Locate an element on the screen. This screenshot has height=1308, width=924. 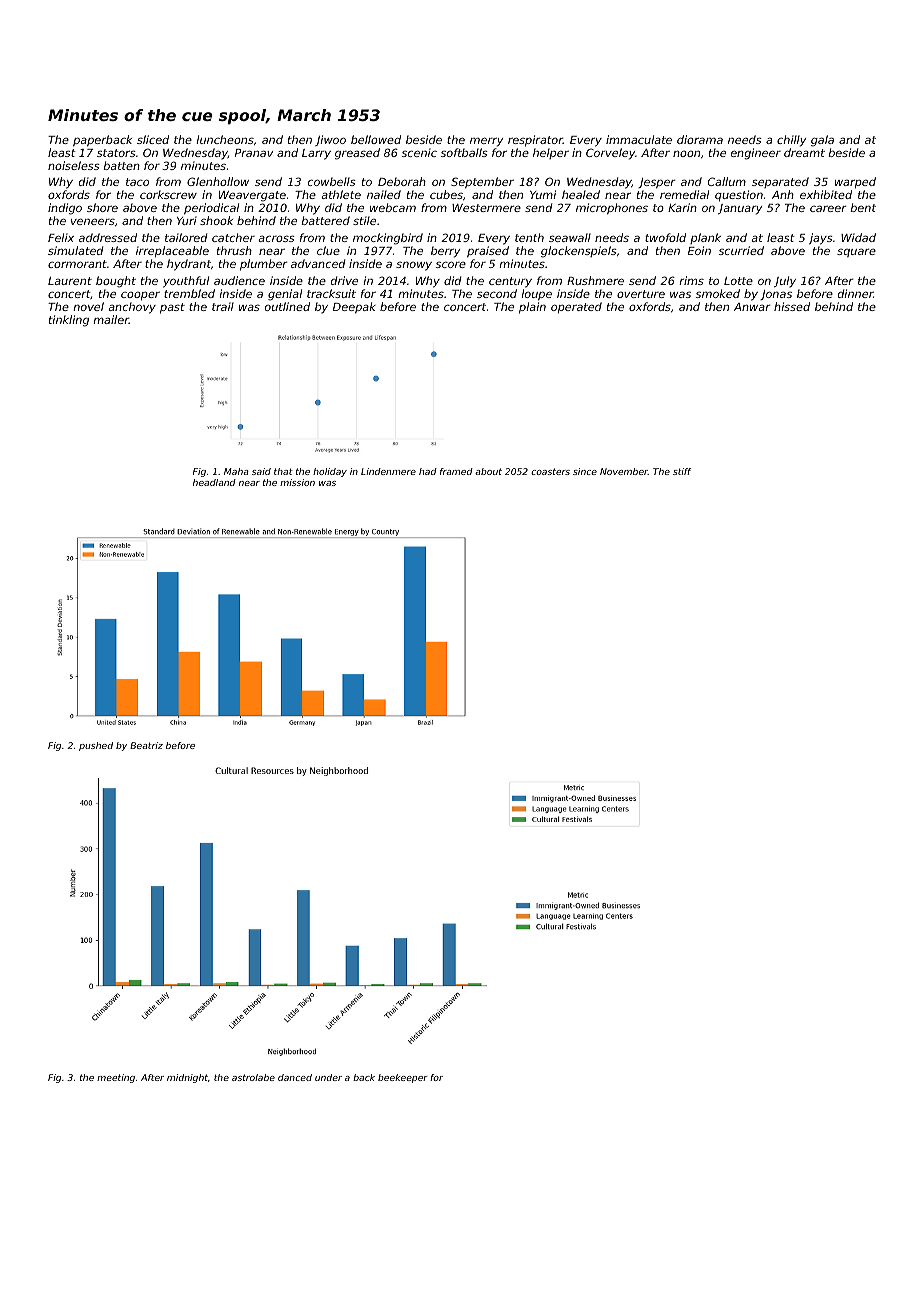
about is located at coordinates (488, 471).
